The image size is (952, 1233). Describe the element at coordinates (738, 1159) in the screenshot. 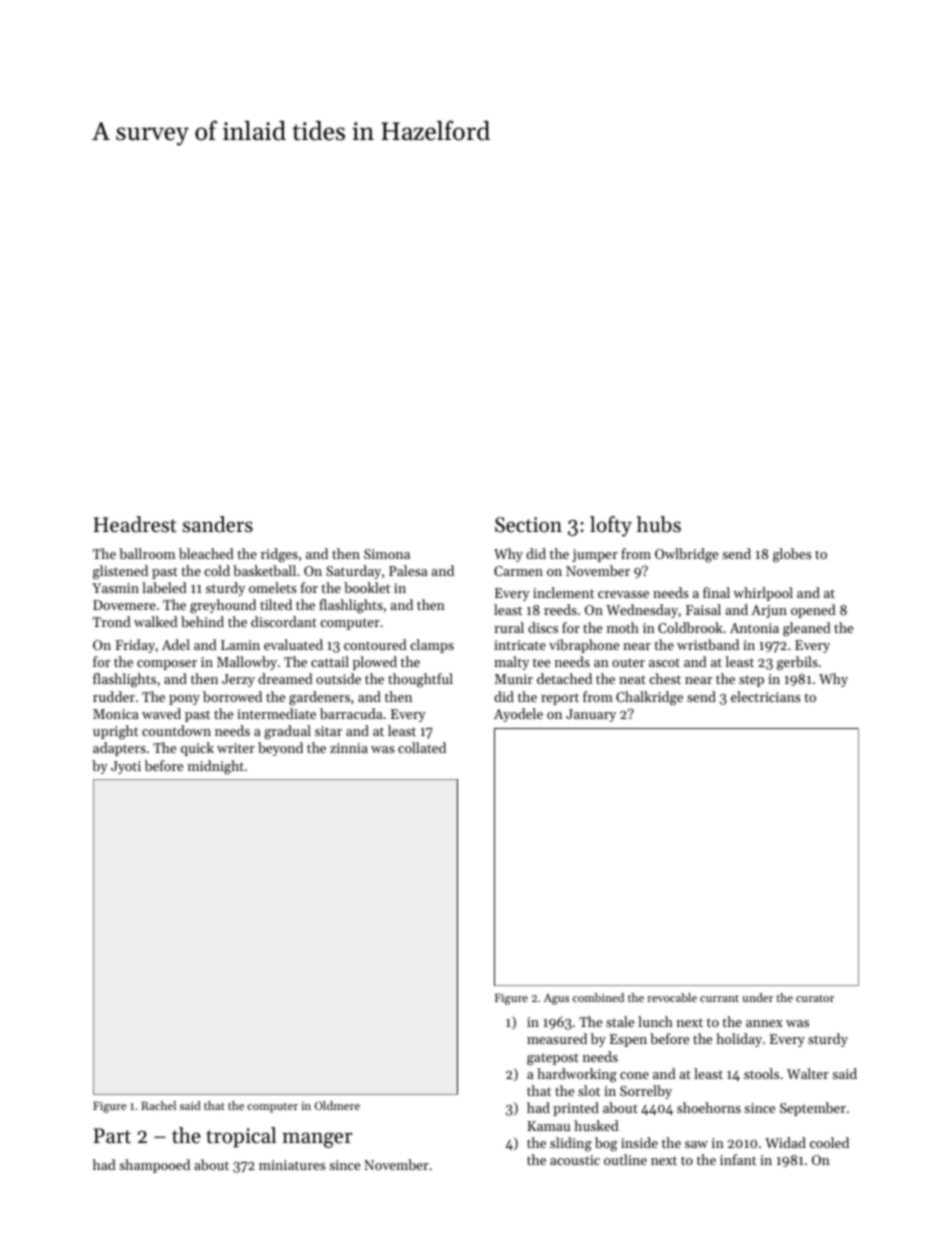

I see `infant` at that location.
